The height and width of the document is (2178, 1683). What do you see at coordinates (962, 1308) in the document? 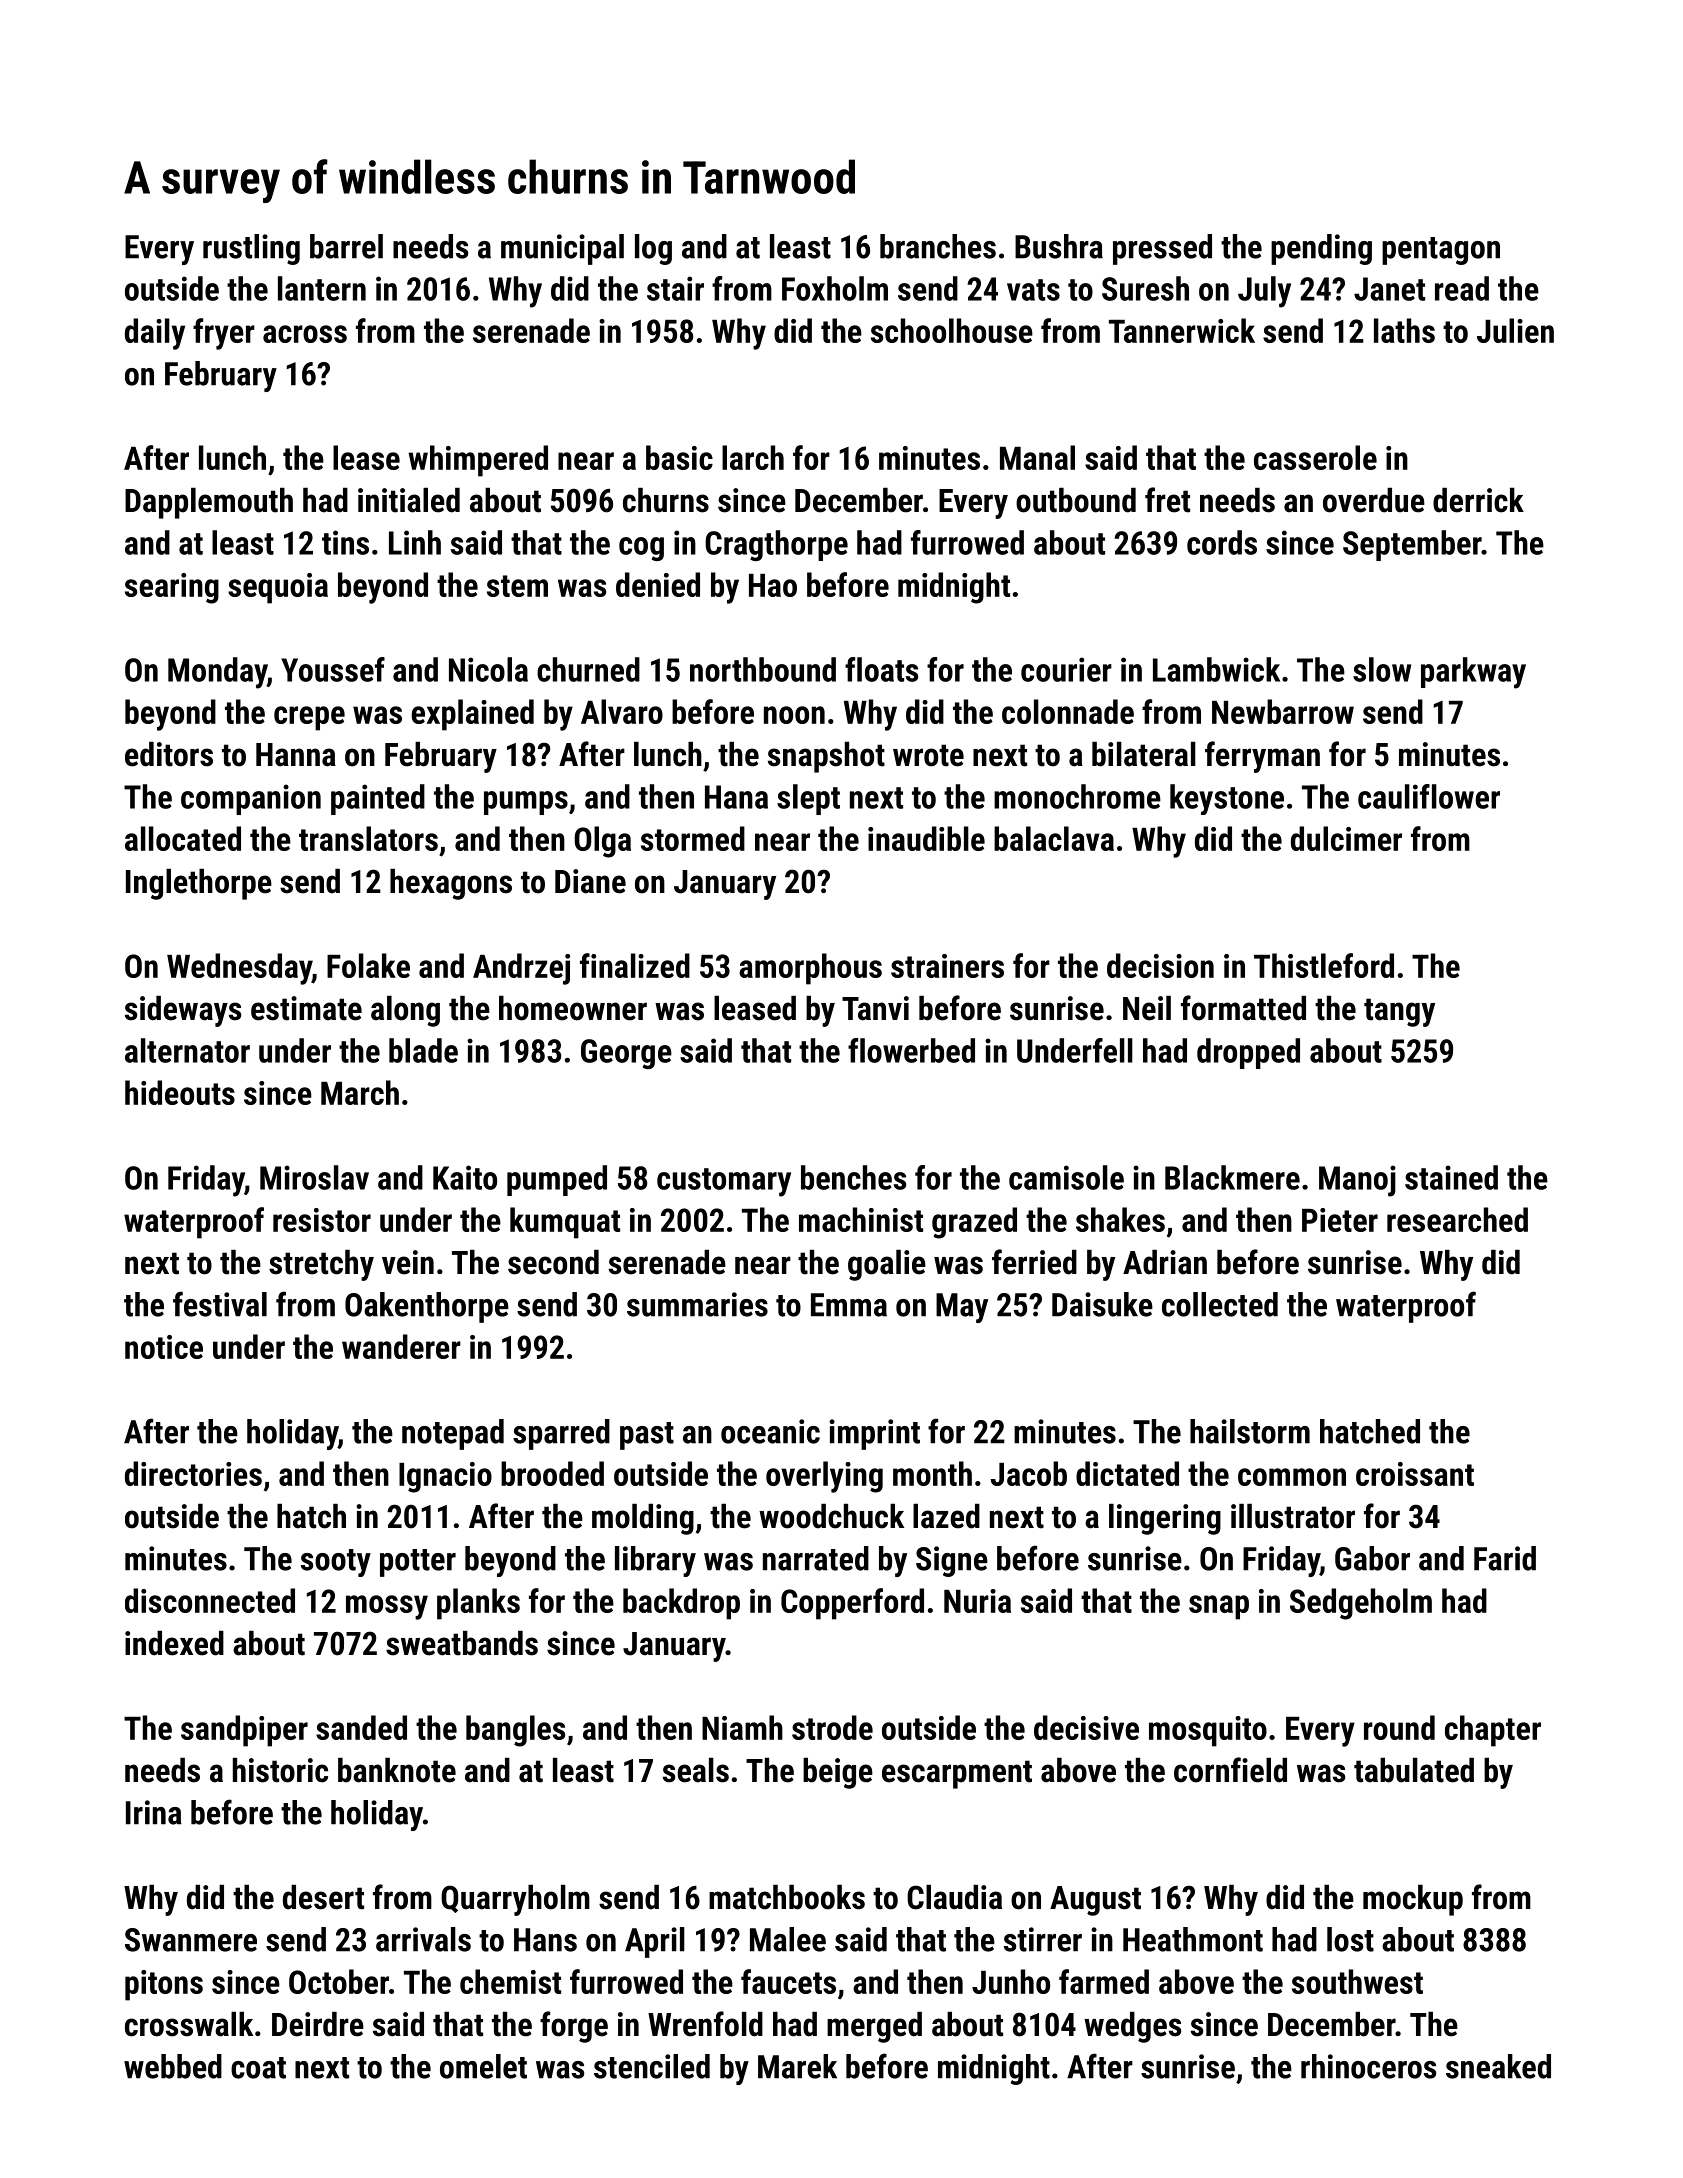
I see `May` at bounding box center [962, 1308].
